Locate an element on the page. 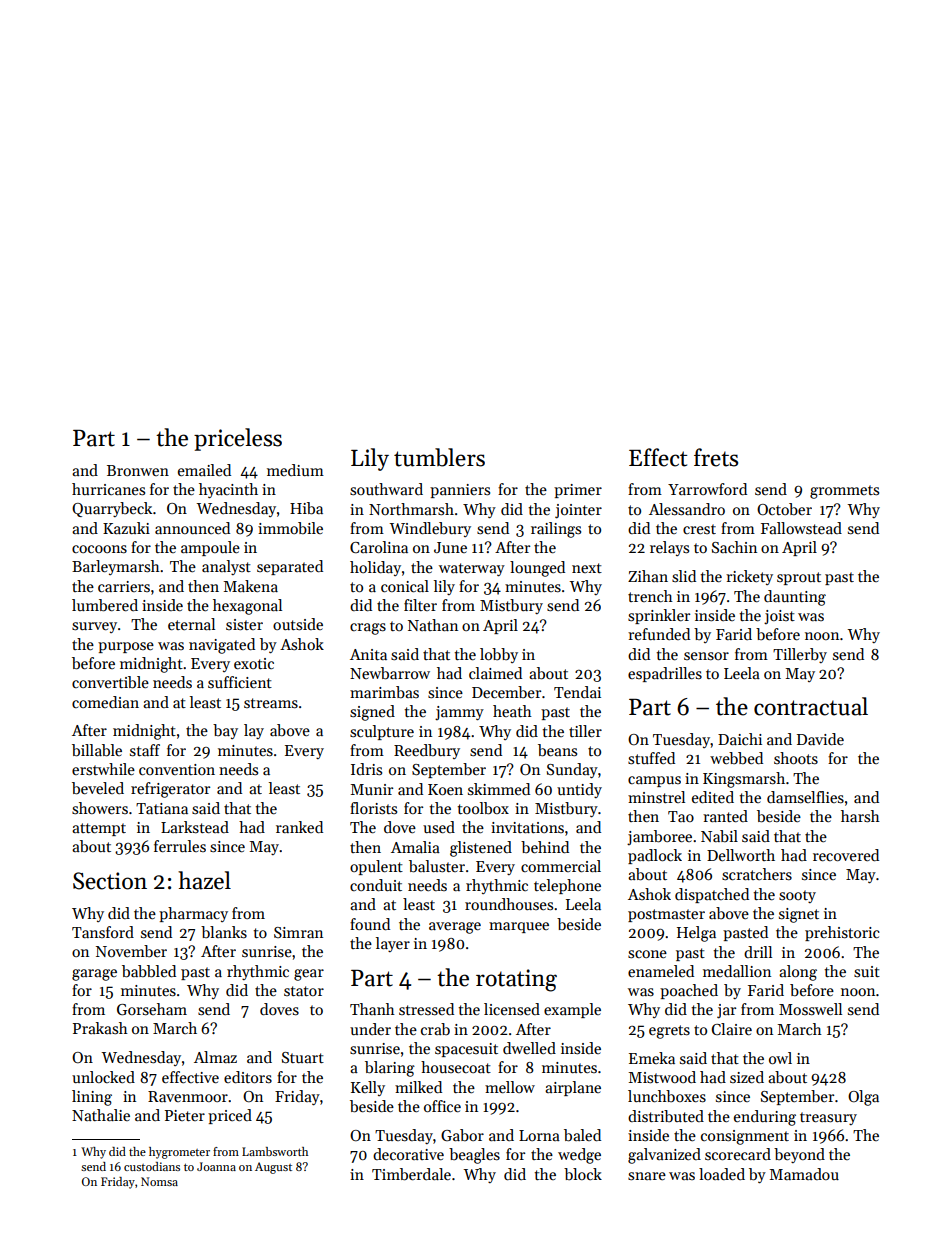  average is located at coordinates (455, 928).
